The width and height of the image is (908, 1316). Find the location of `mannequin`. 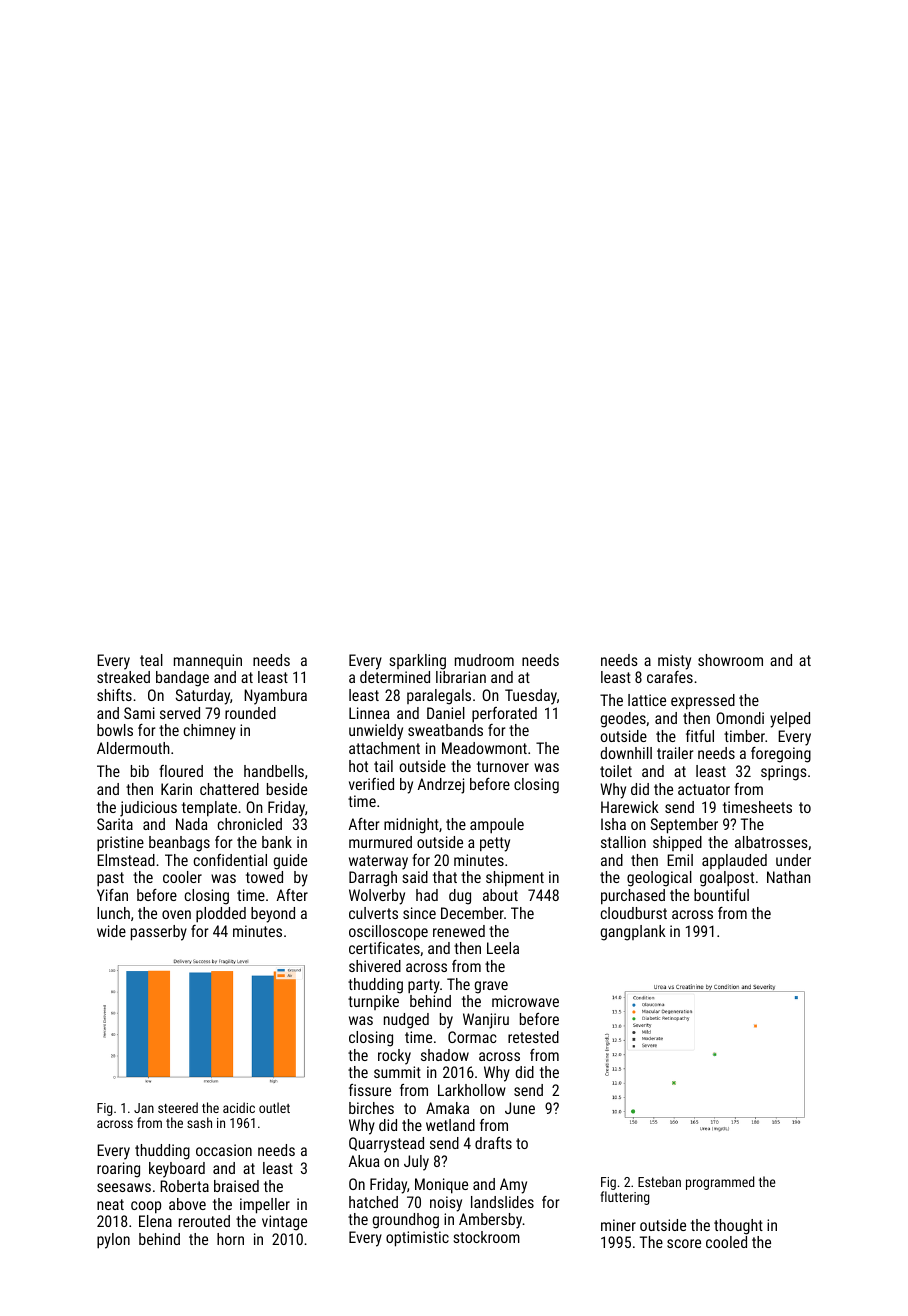

mannequin is located at coordinates (208, 661).
